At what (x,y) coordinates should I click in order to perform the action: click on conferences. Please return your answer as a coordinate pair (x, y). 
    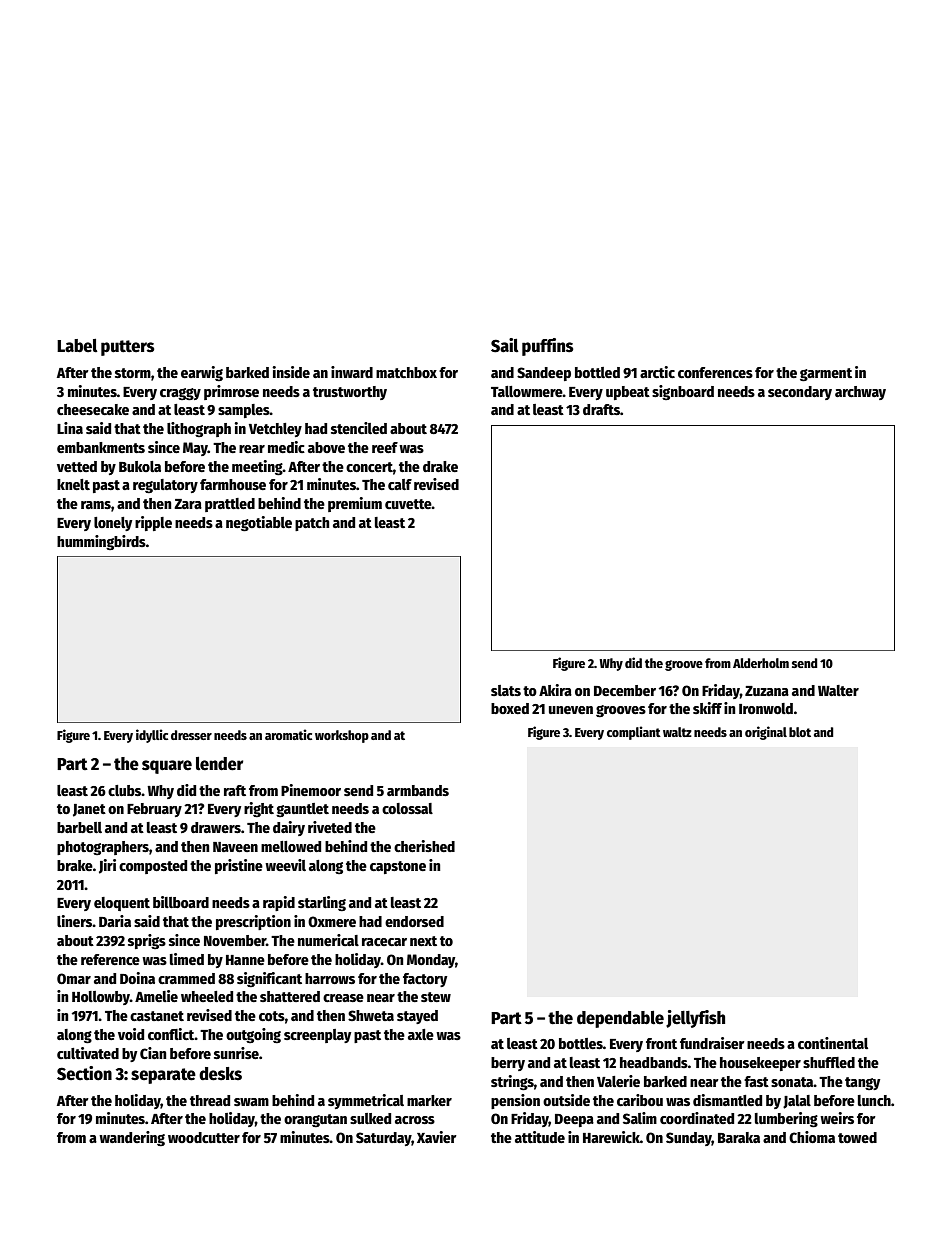
    Looking at the image, I should click on (715, 372).
